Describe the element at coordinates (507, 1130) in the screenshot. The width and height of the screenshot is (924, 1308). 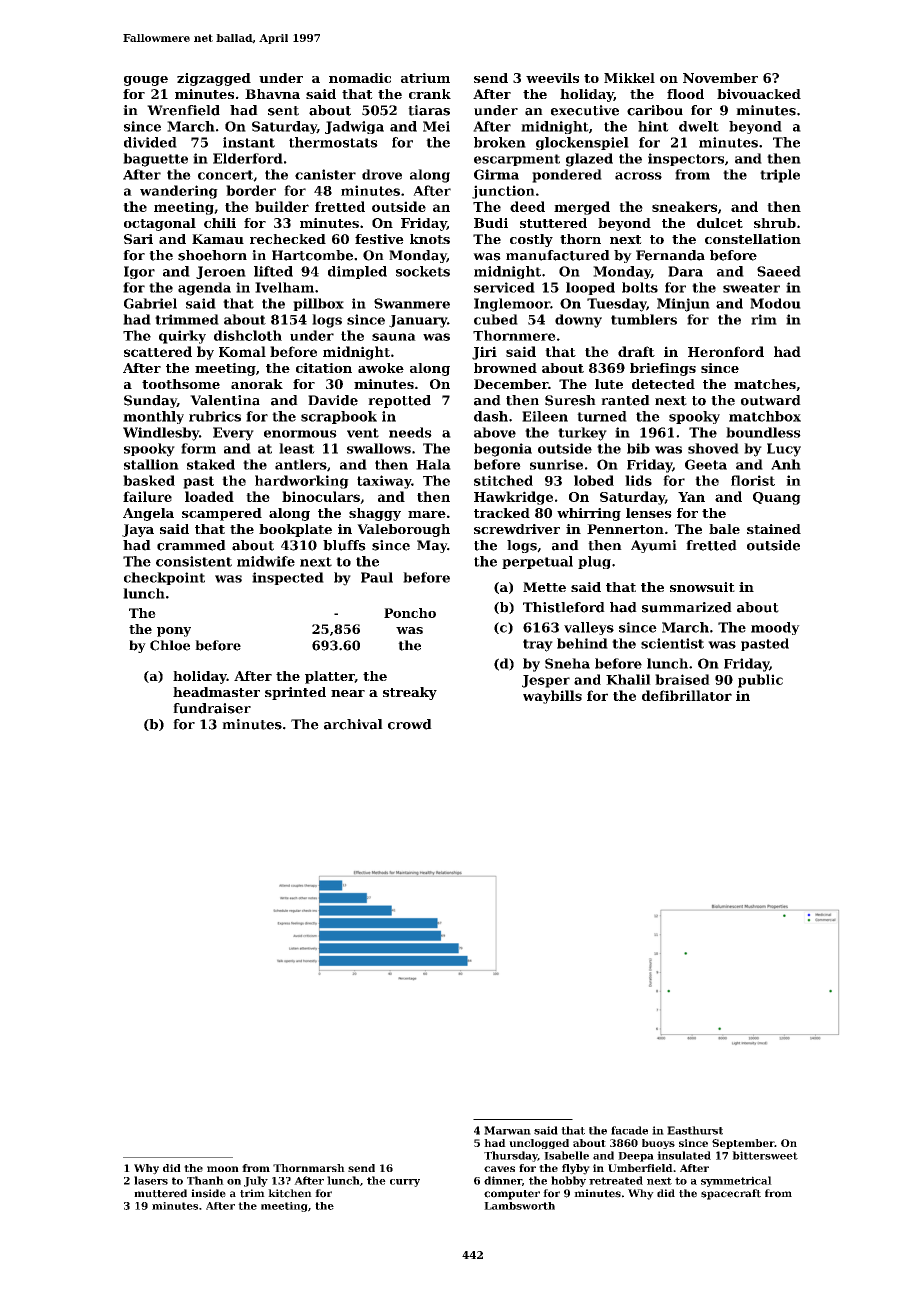
I see `Marwan` at that location.
